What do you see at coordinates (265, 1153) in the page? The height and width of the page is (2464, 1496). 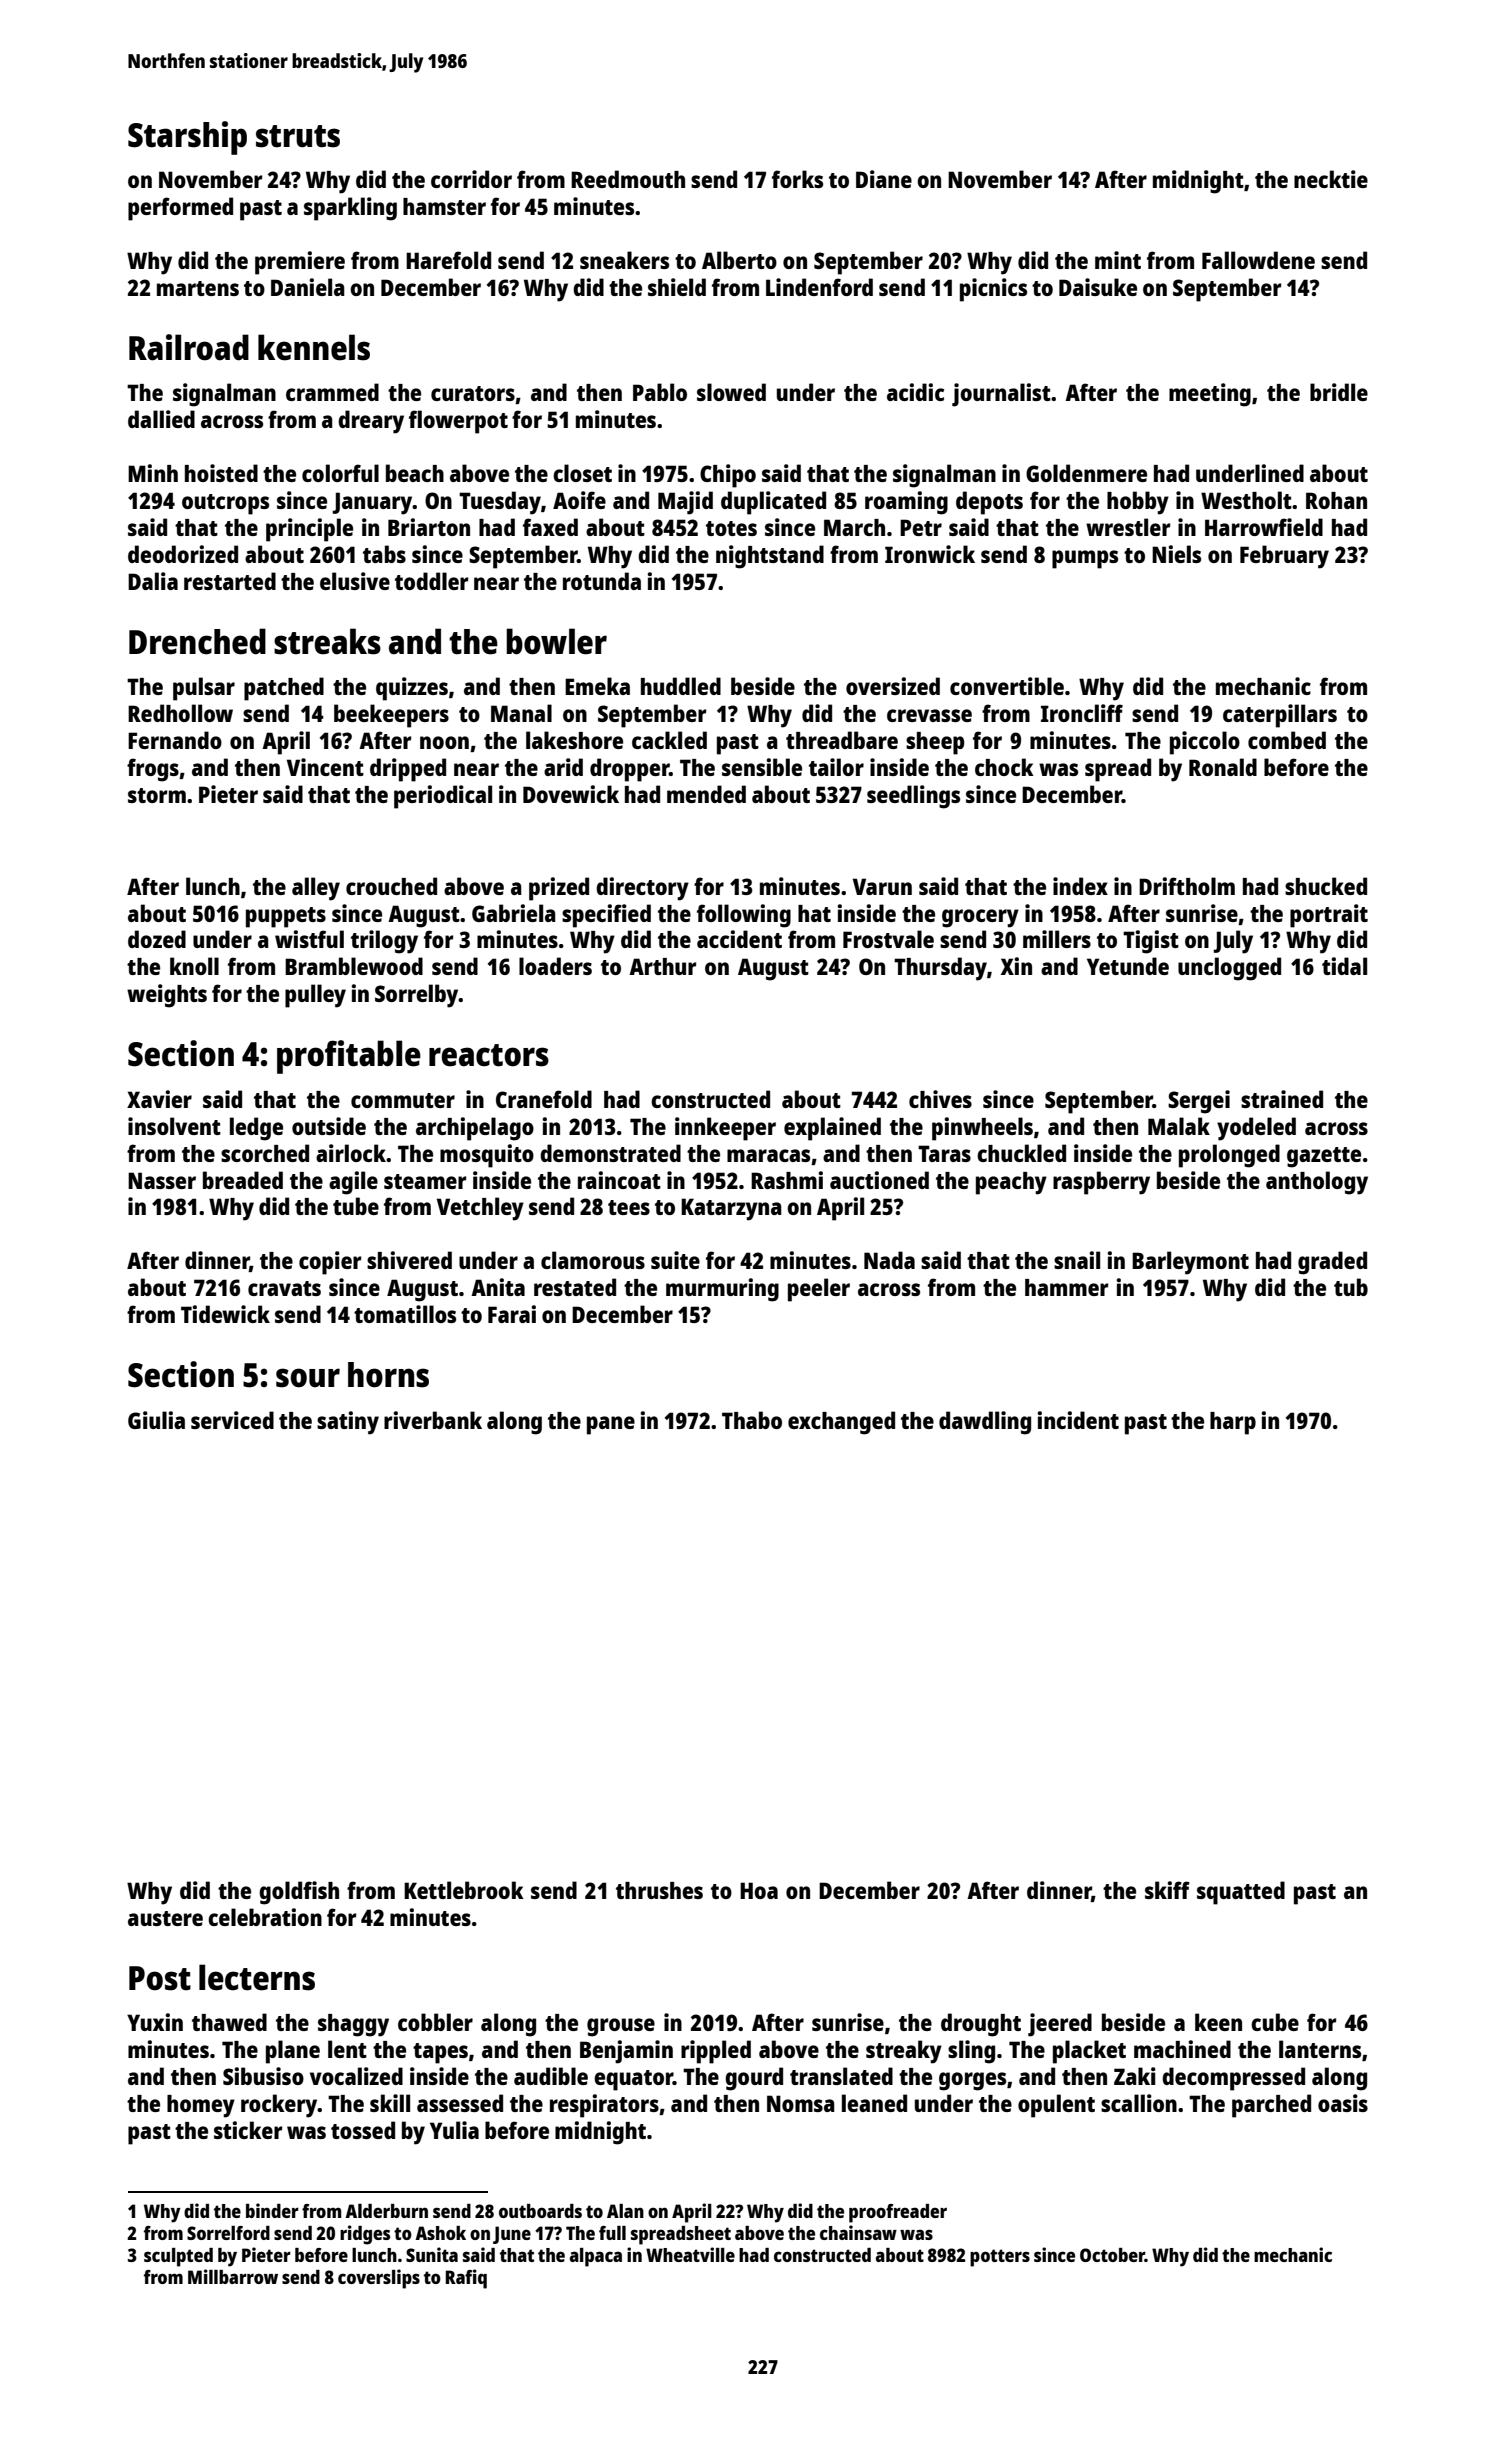 I see `scorched` at bounding box center [265, 1153].
